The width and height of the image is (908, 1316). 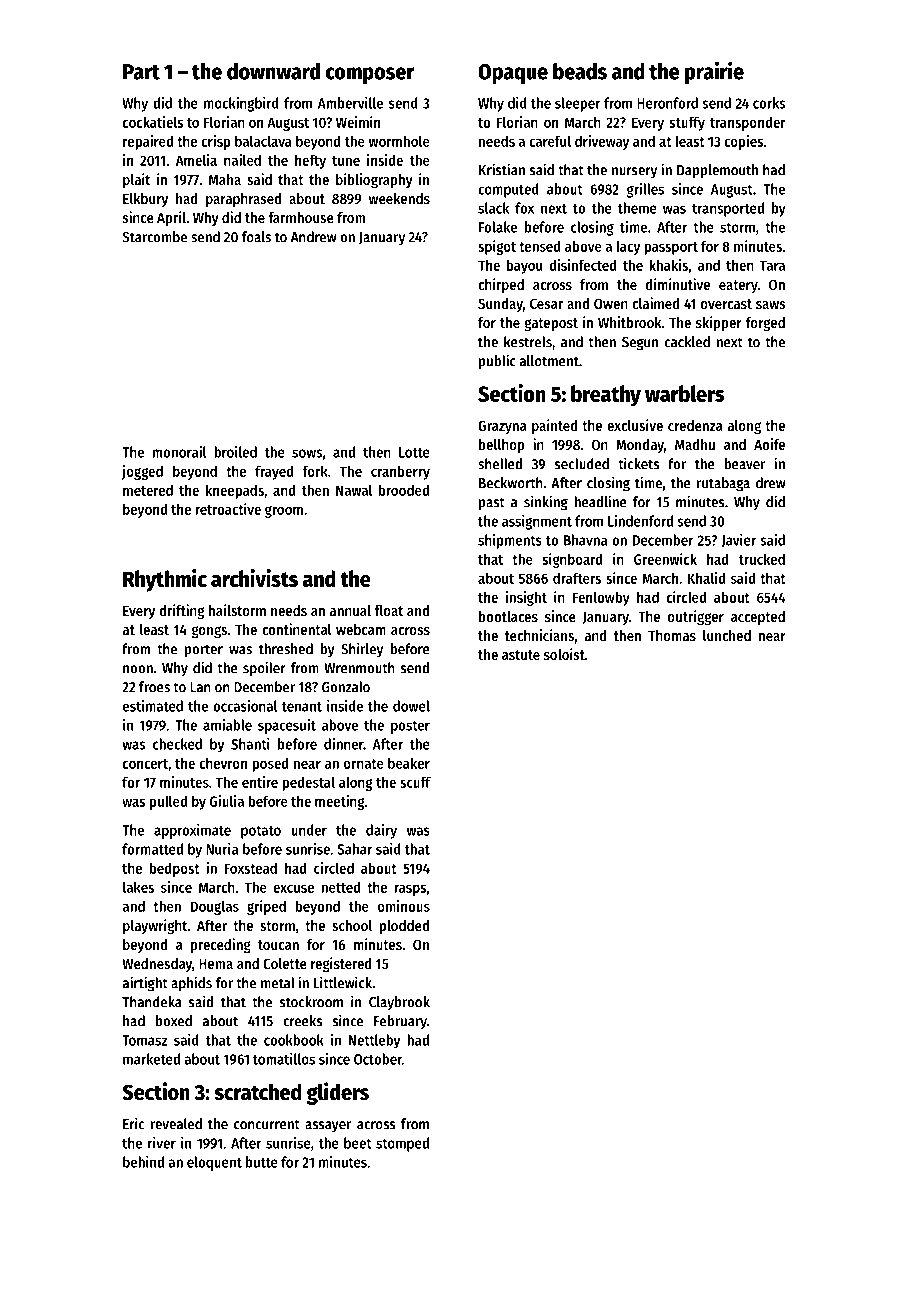 I want to click on Hema, so click(x=216, y=964).
